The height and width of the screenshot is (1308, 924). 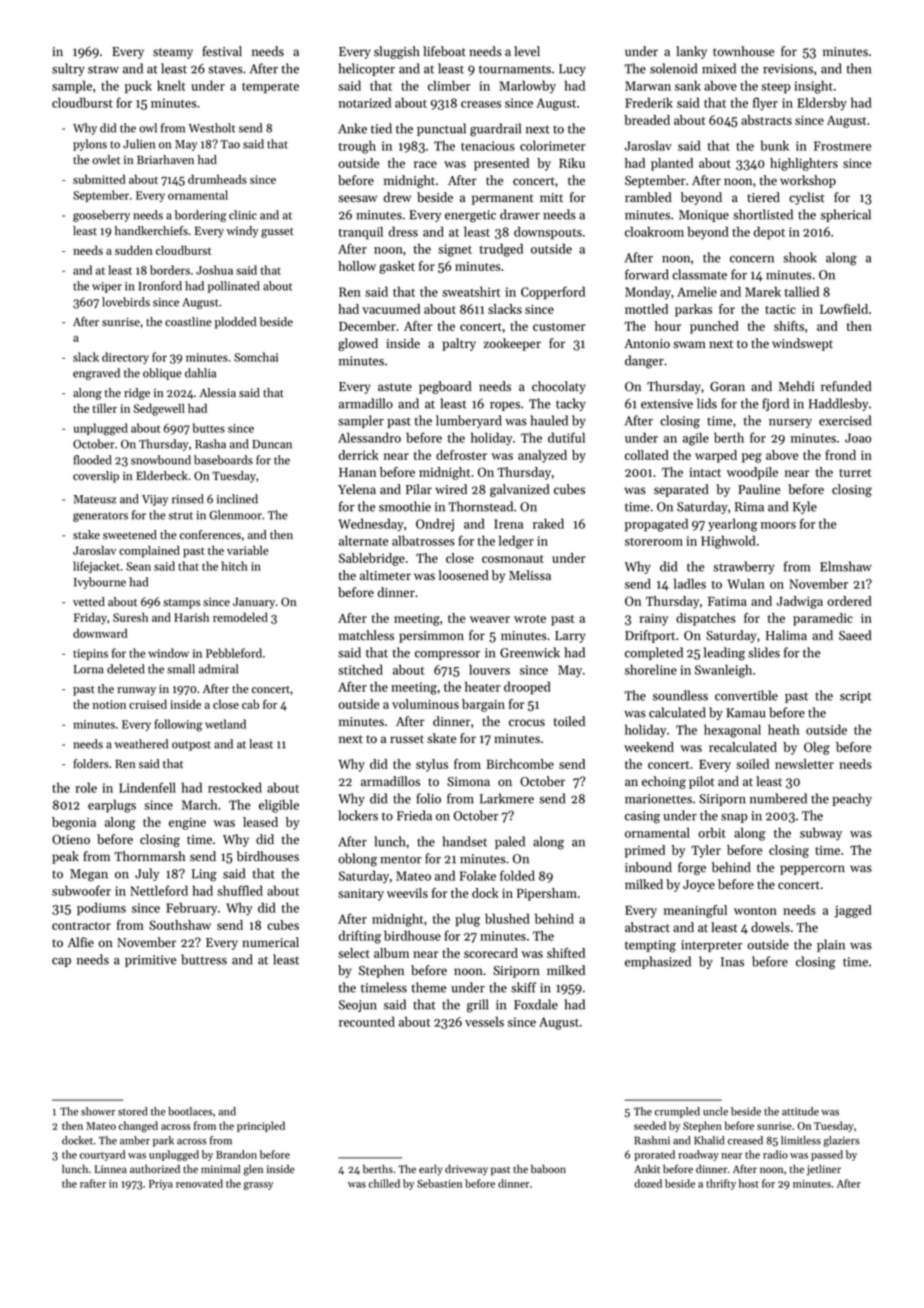 I want to click on storeroom, so click(x=654, y=542).
